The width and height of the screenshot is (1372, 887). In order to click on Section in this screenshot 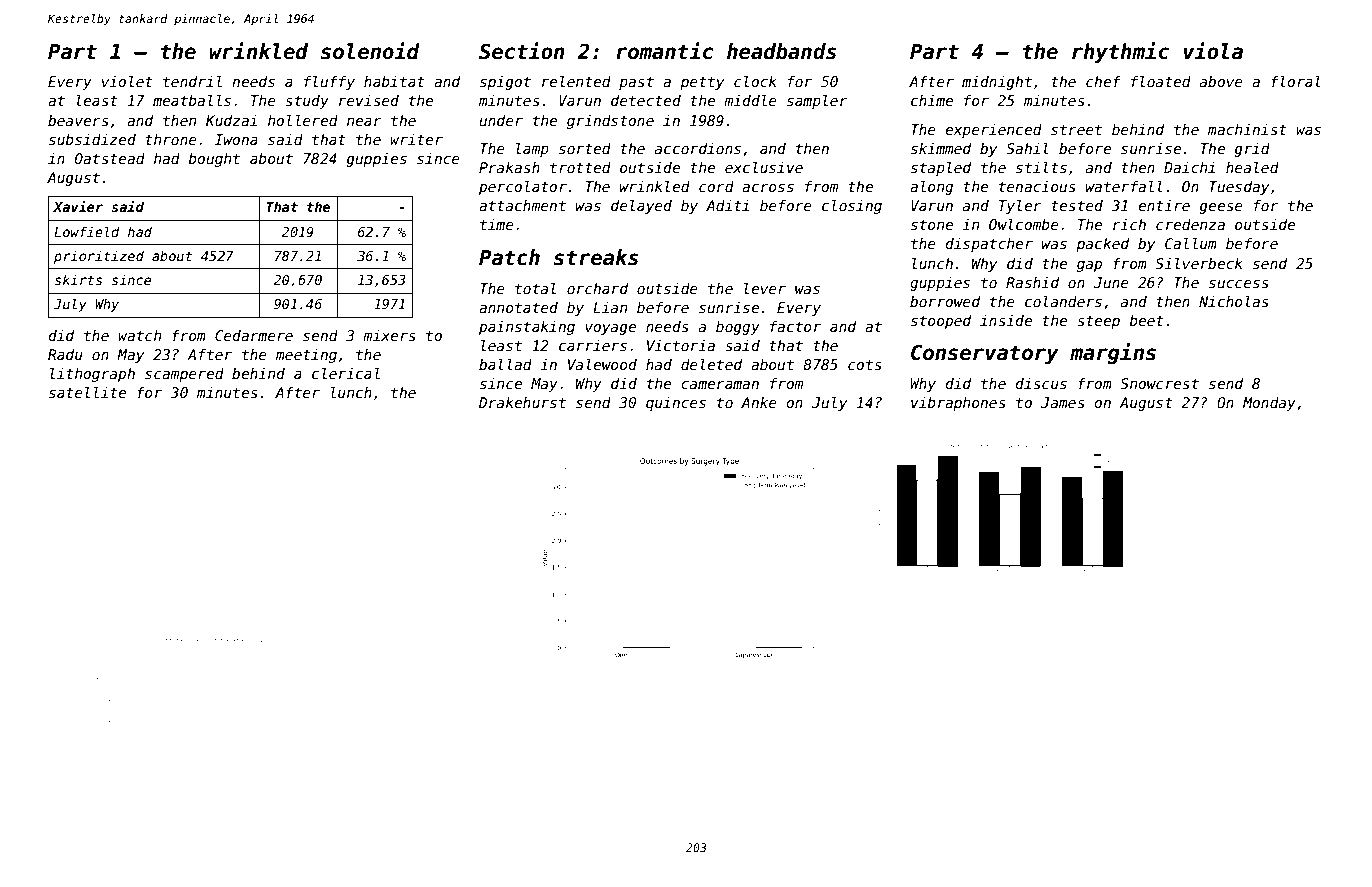, I will do `click(522, 51)`.
